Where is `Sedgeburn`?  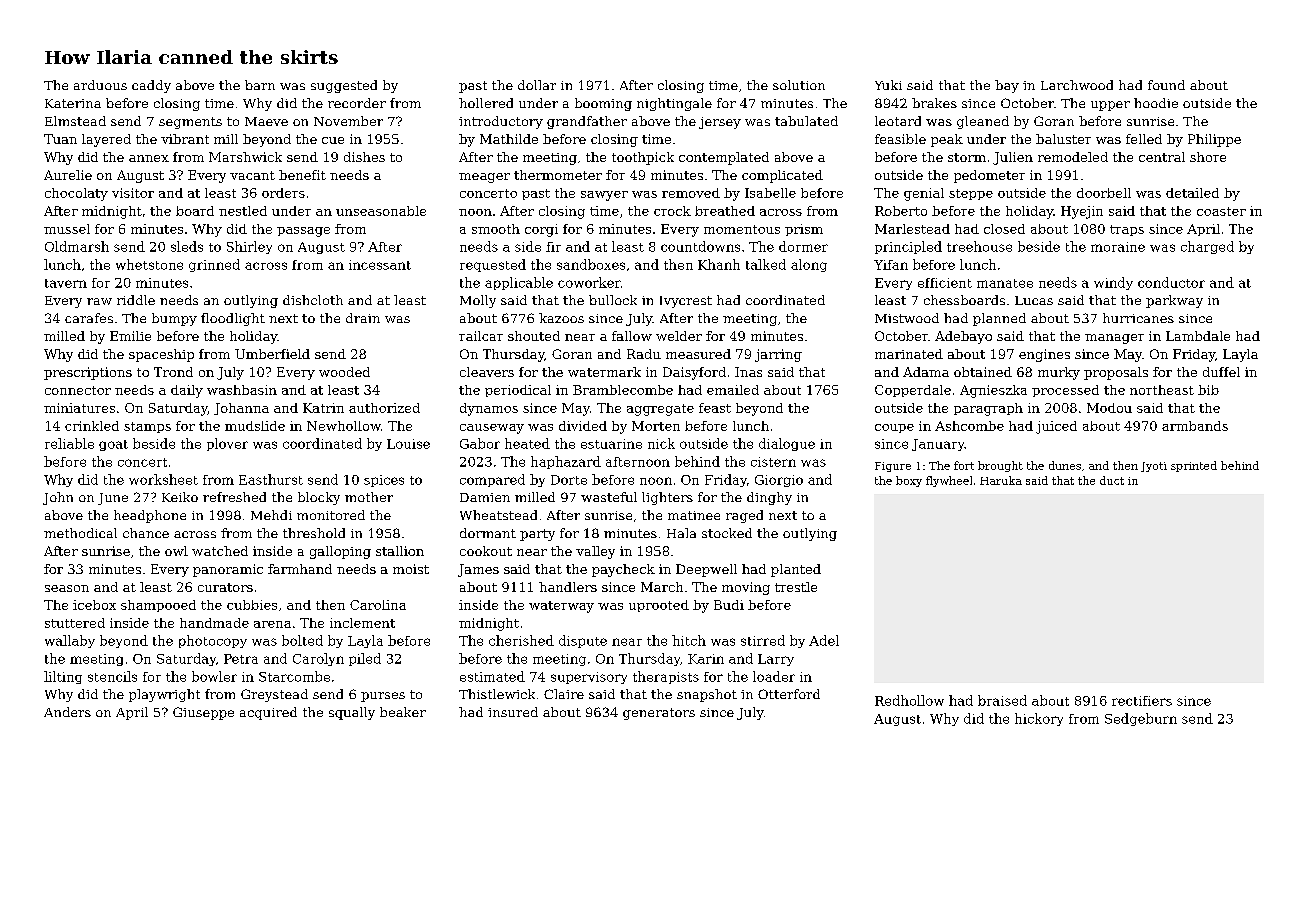 Sedgeburn is located at coordinates (1141, 719).
